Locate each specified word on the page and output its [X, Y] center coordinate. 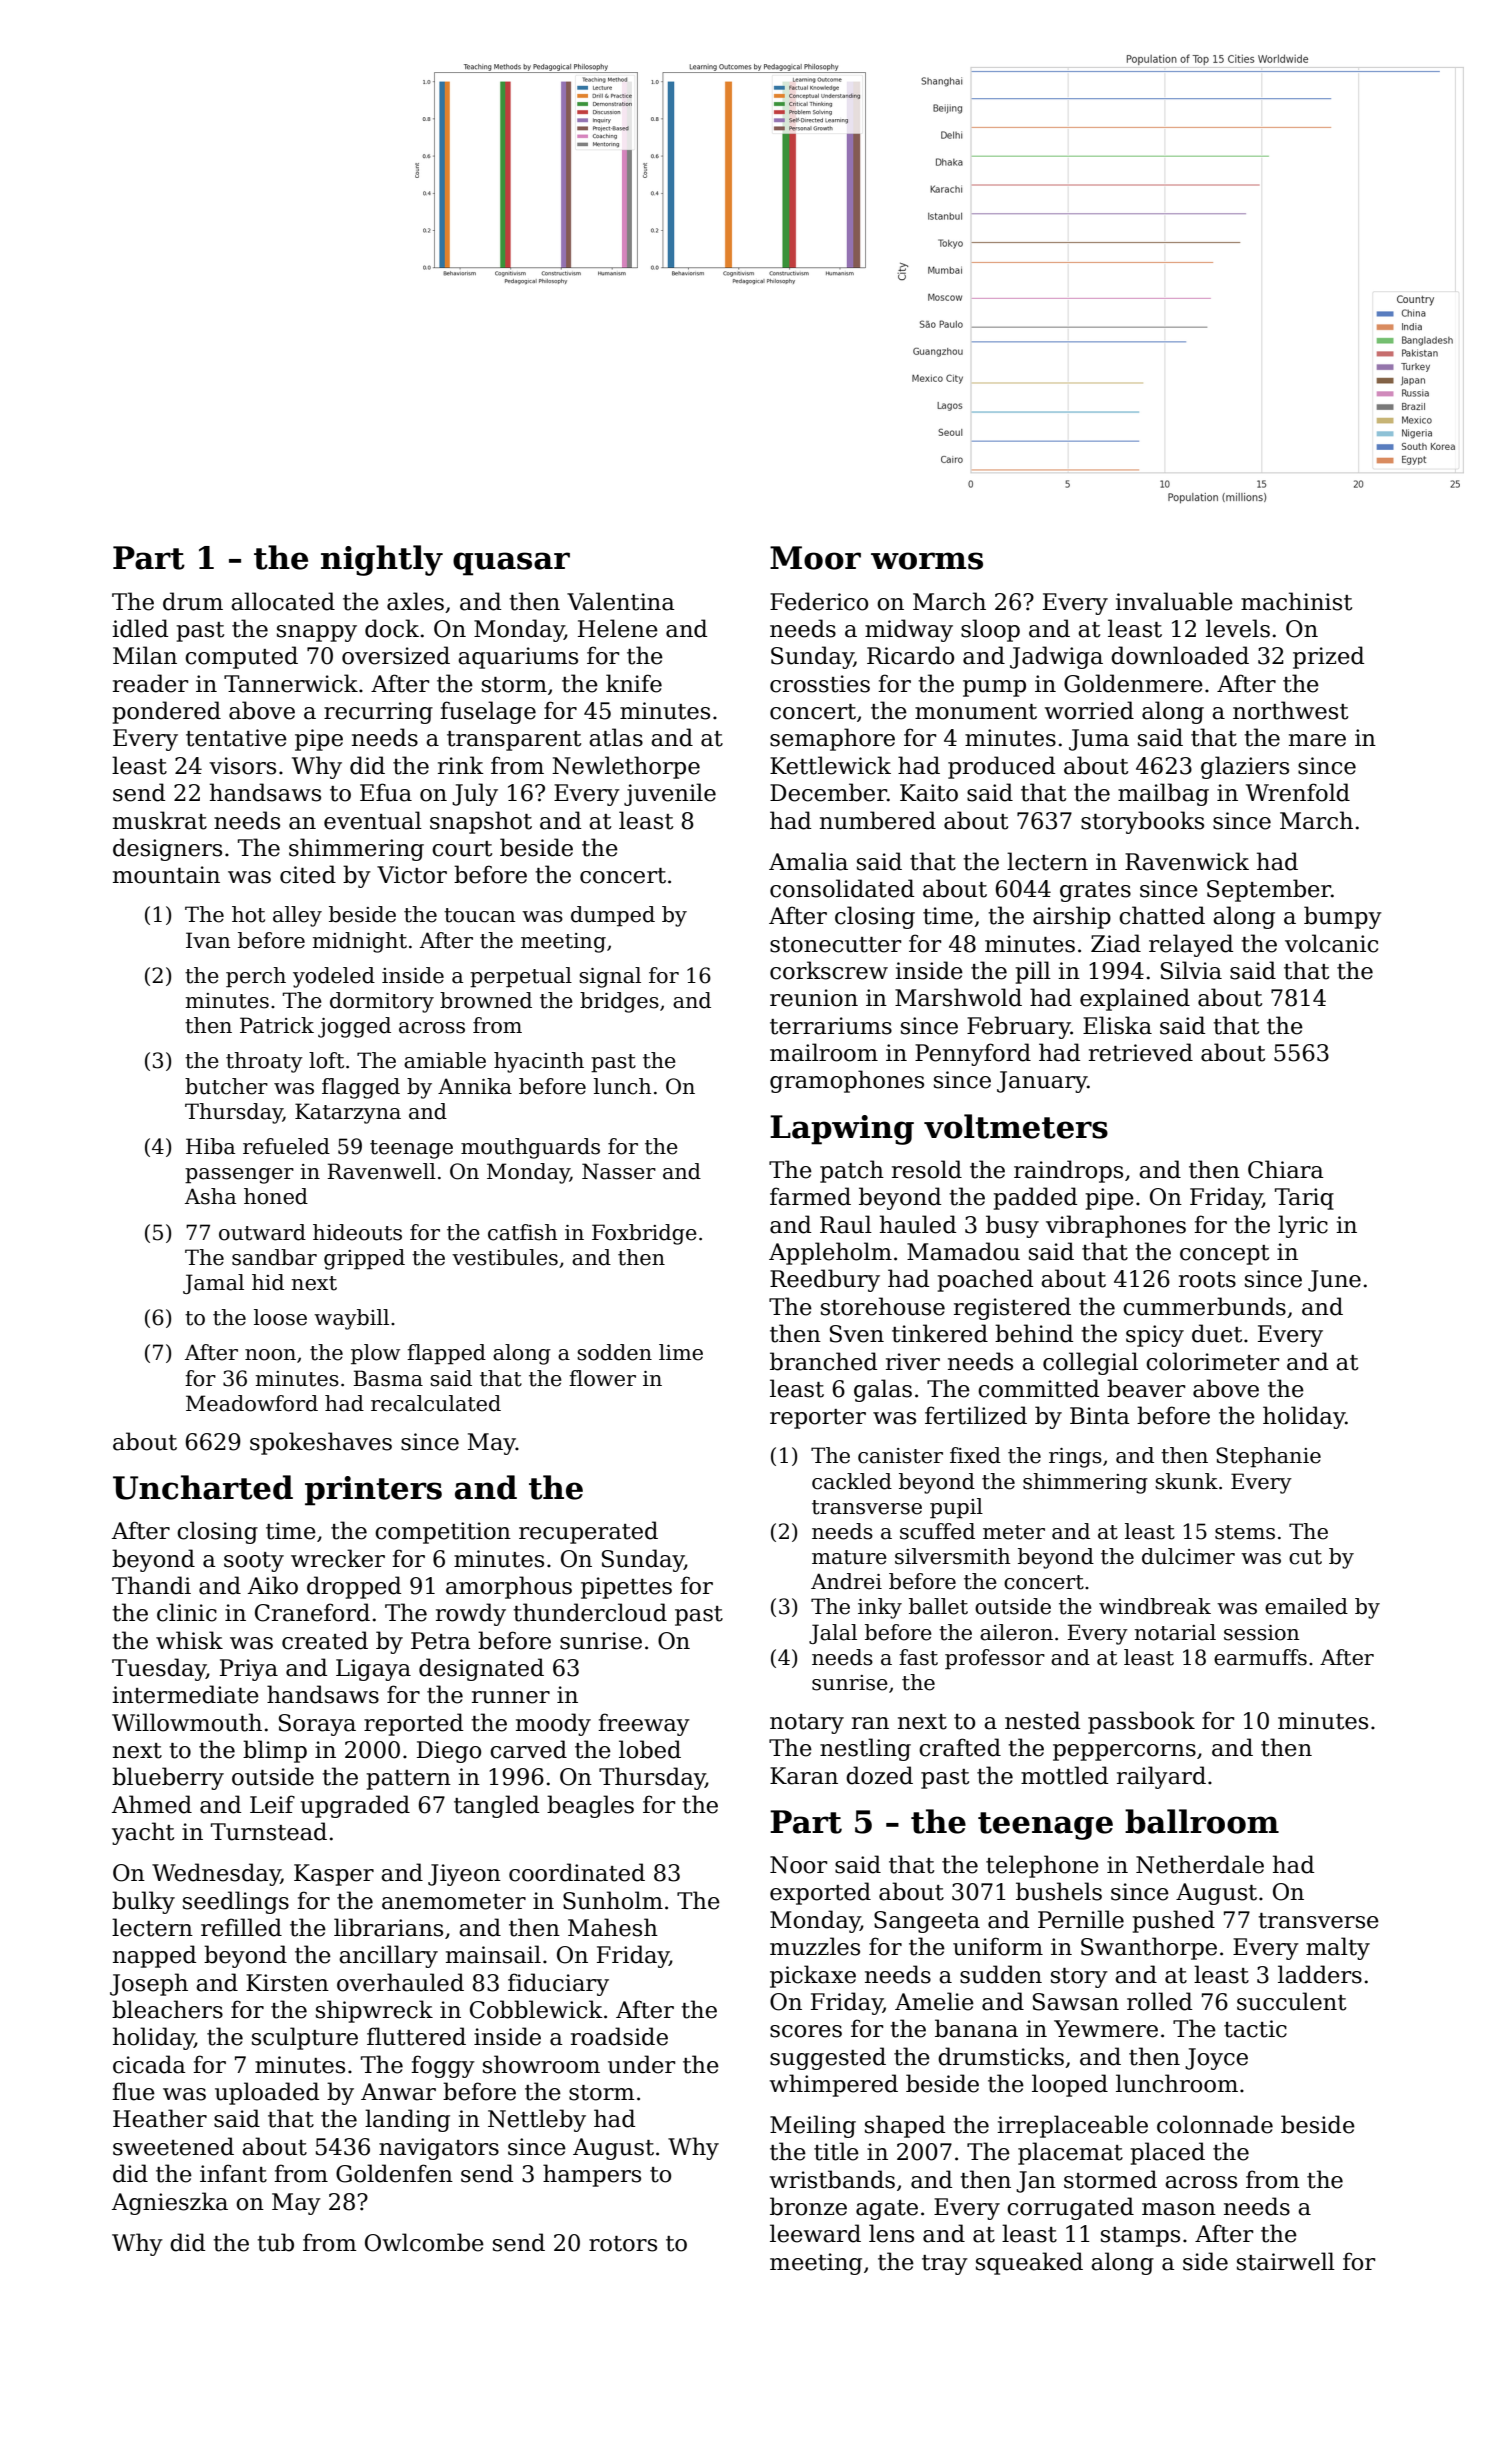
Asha [210, 1196]
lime [681, 1352]
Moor [815, 558]
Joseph [149, 1984]
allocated [283, 601]
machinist [1296, 601]
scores [806, 2031]
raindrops [1068, 1171]
